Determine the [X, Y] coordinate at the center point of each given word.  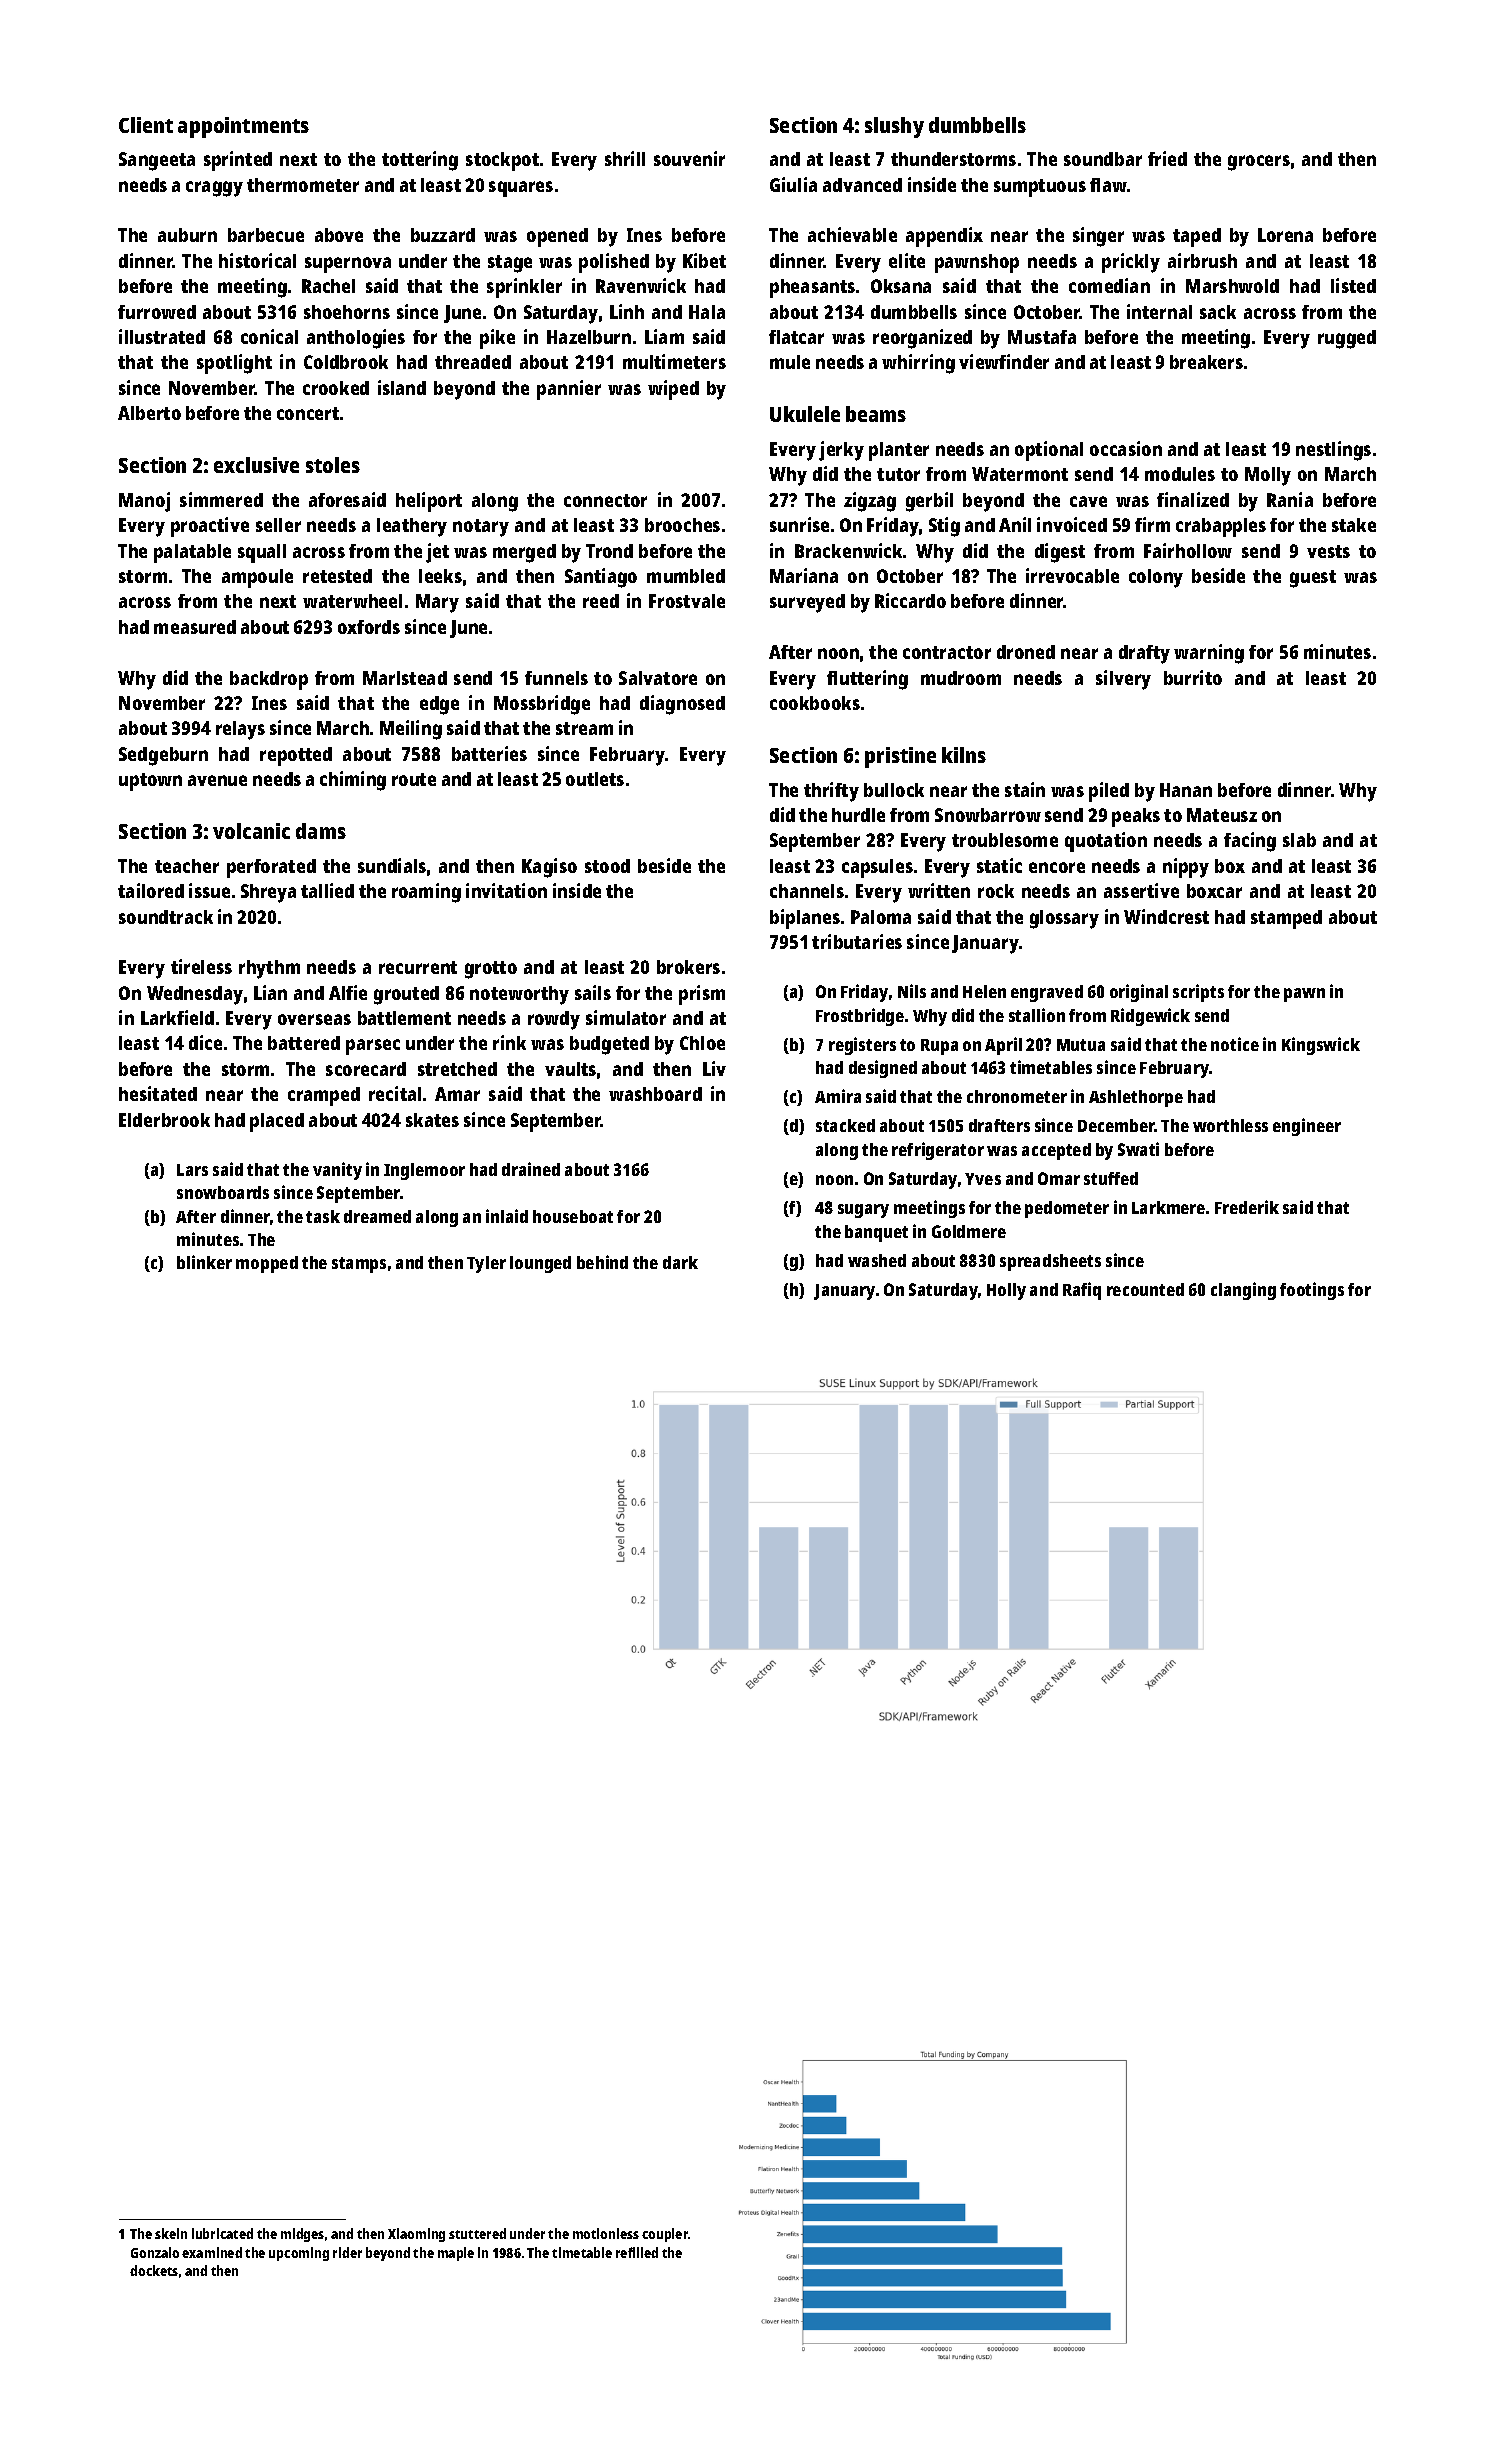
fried [1167, 158]
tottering [420, 161]
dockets [154, 2270]
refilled [637, 2252]
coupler [665, 2235]
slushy [894, 127]
